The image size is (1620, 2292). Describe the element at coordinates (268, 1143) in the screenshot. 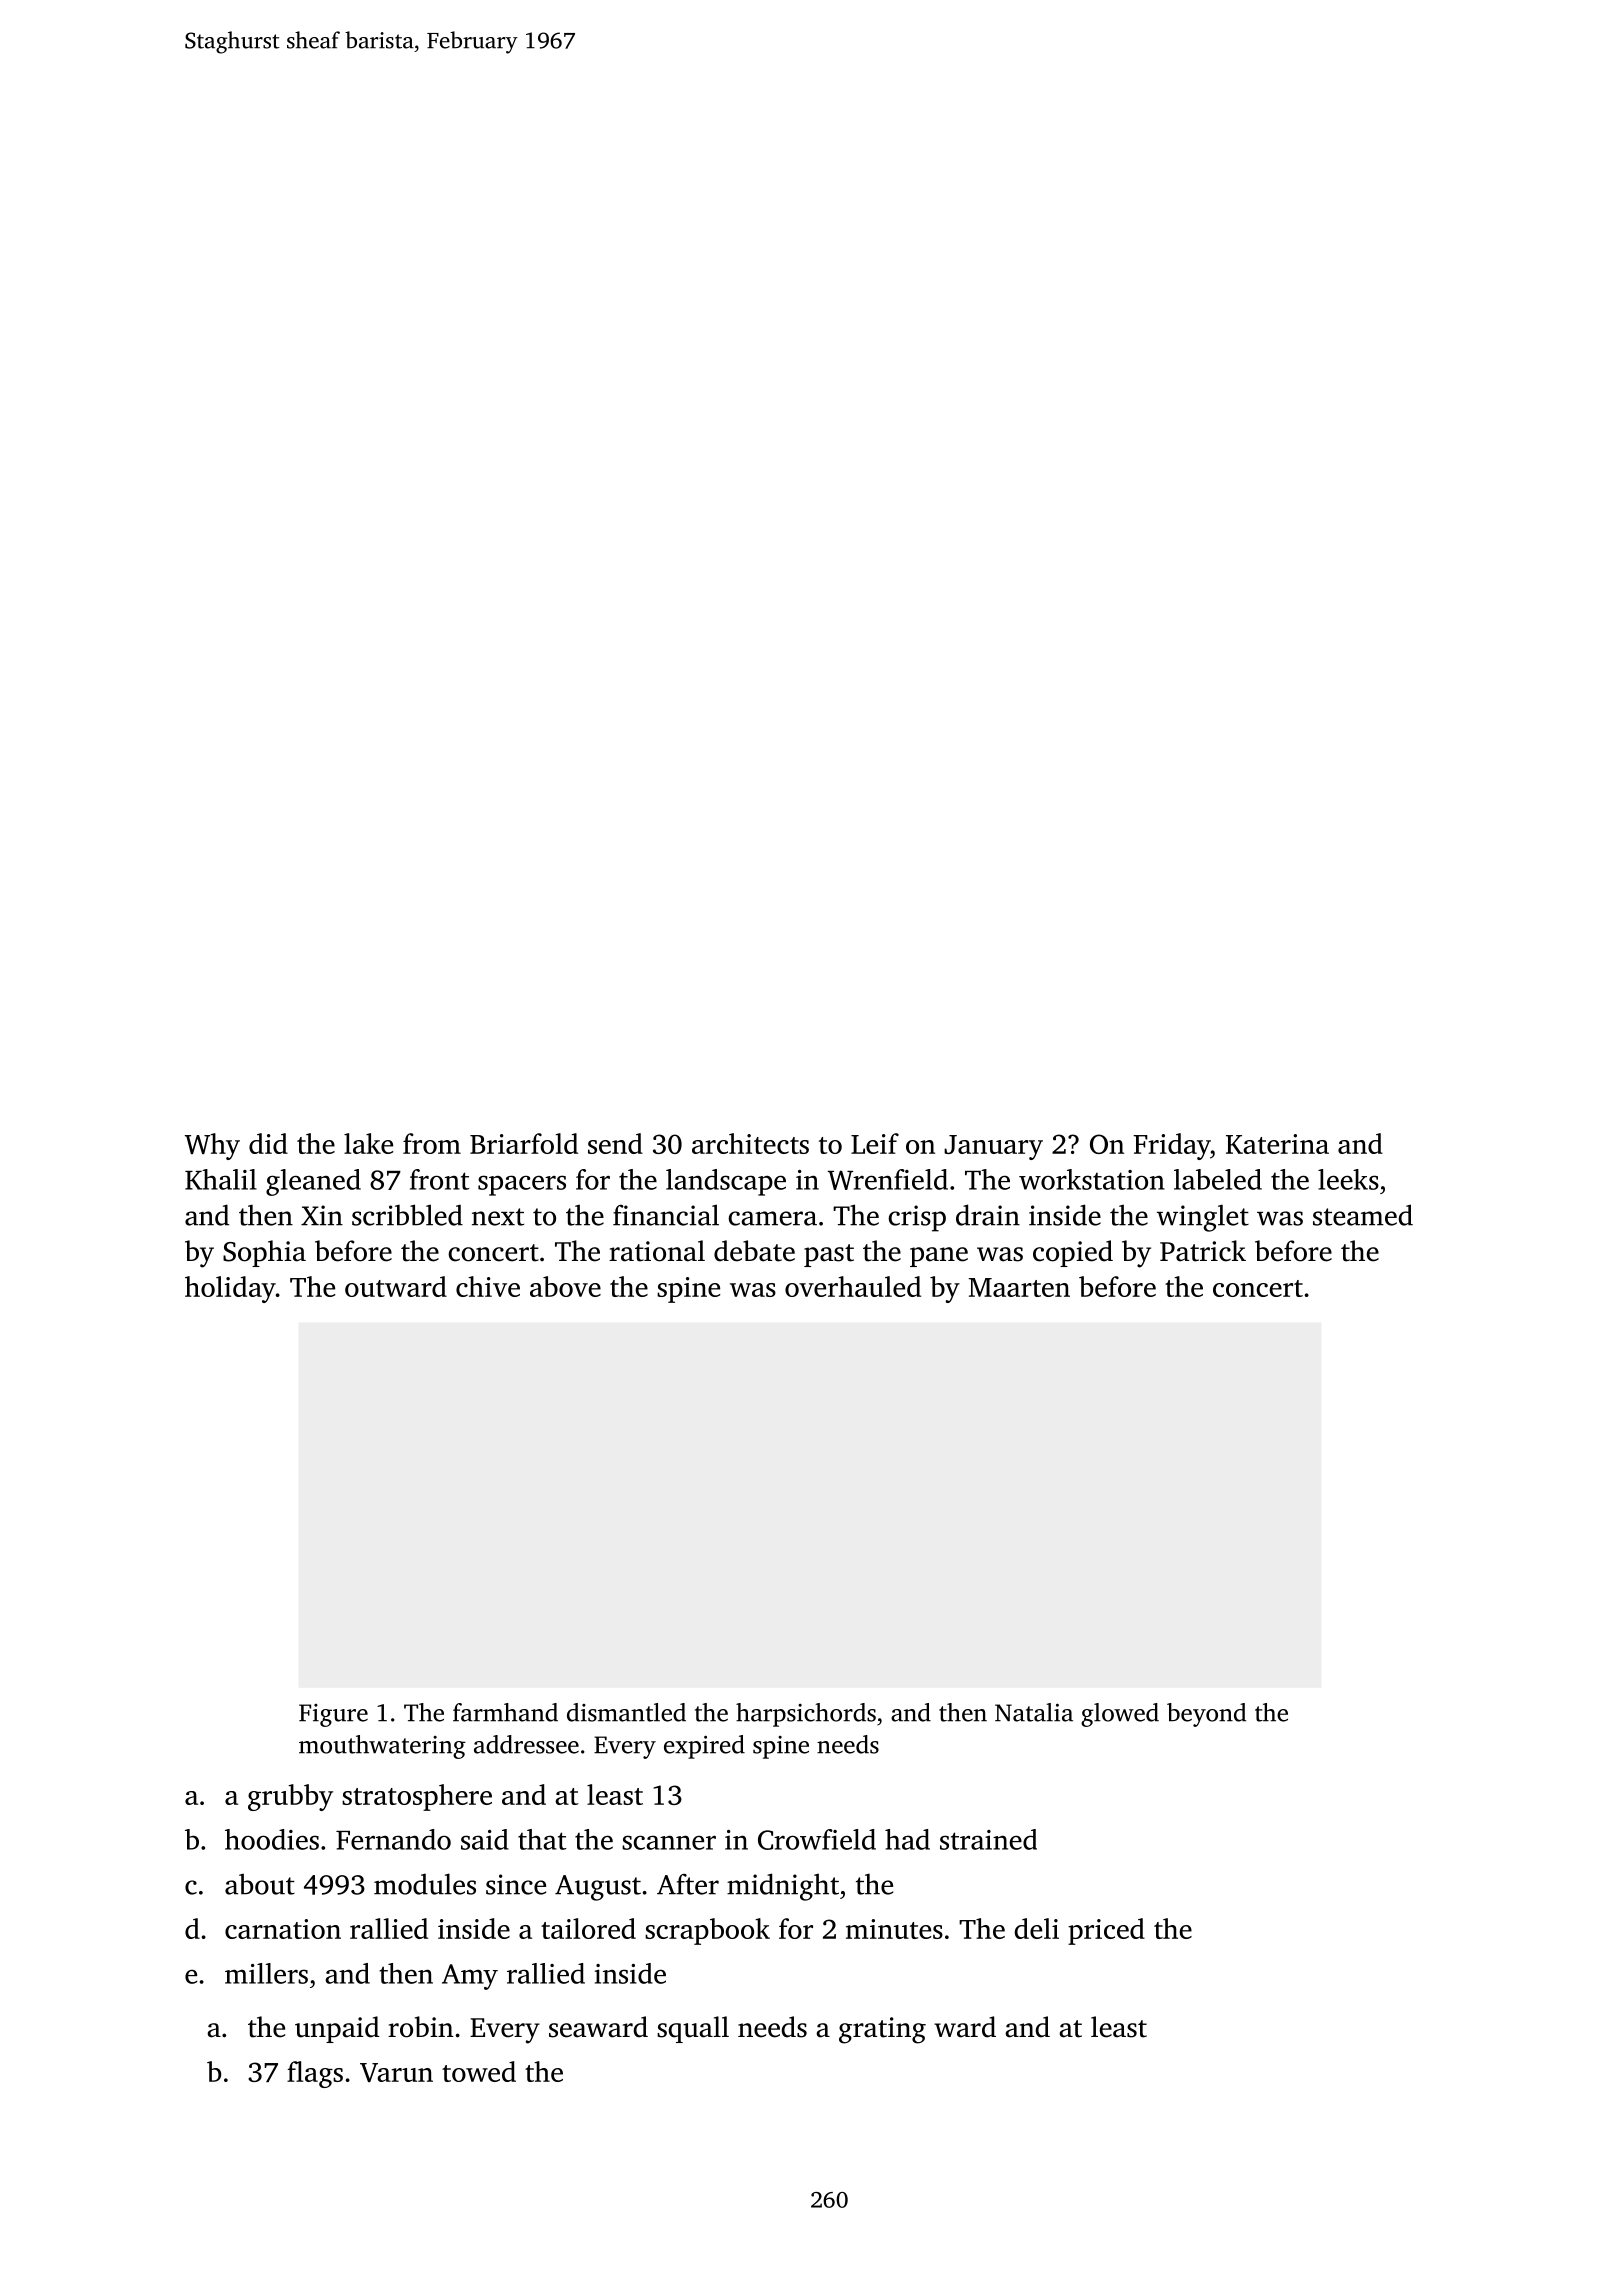

I see `did` at that location.
